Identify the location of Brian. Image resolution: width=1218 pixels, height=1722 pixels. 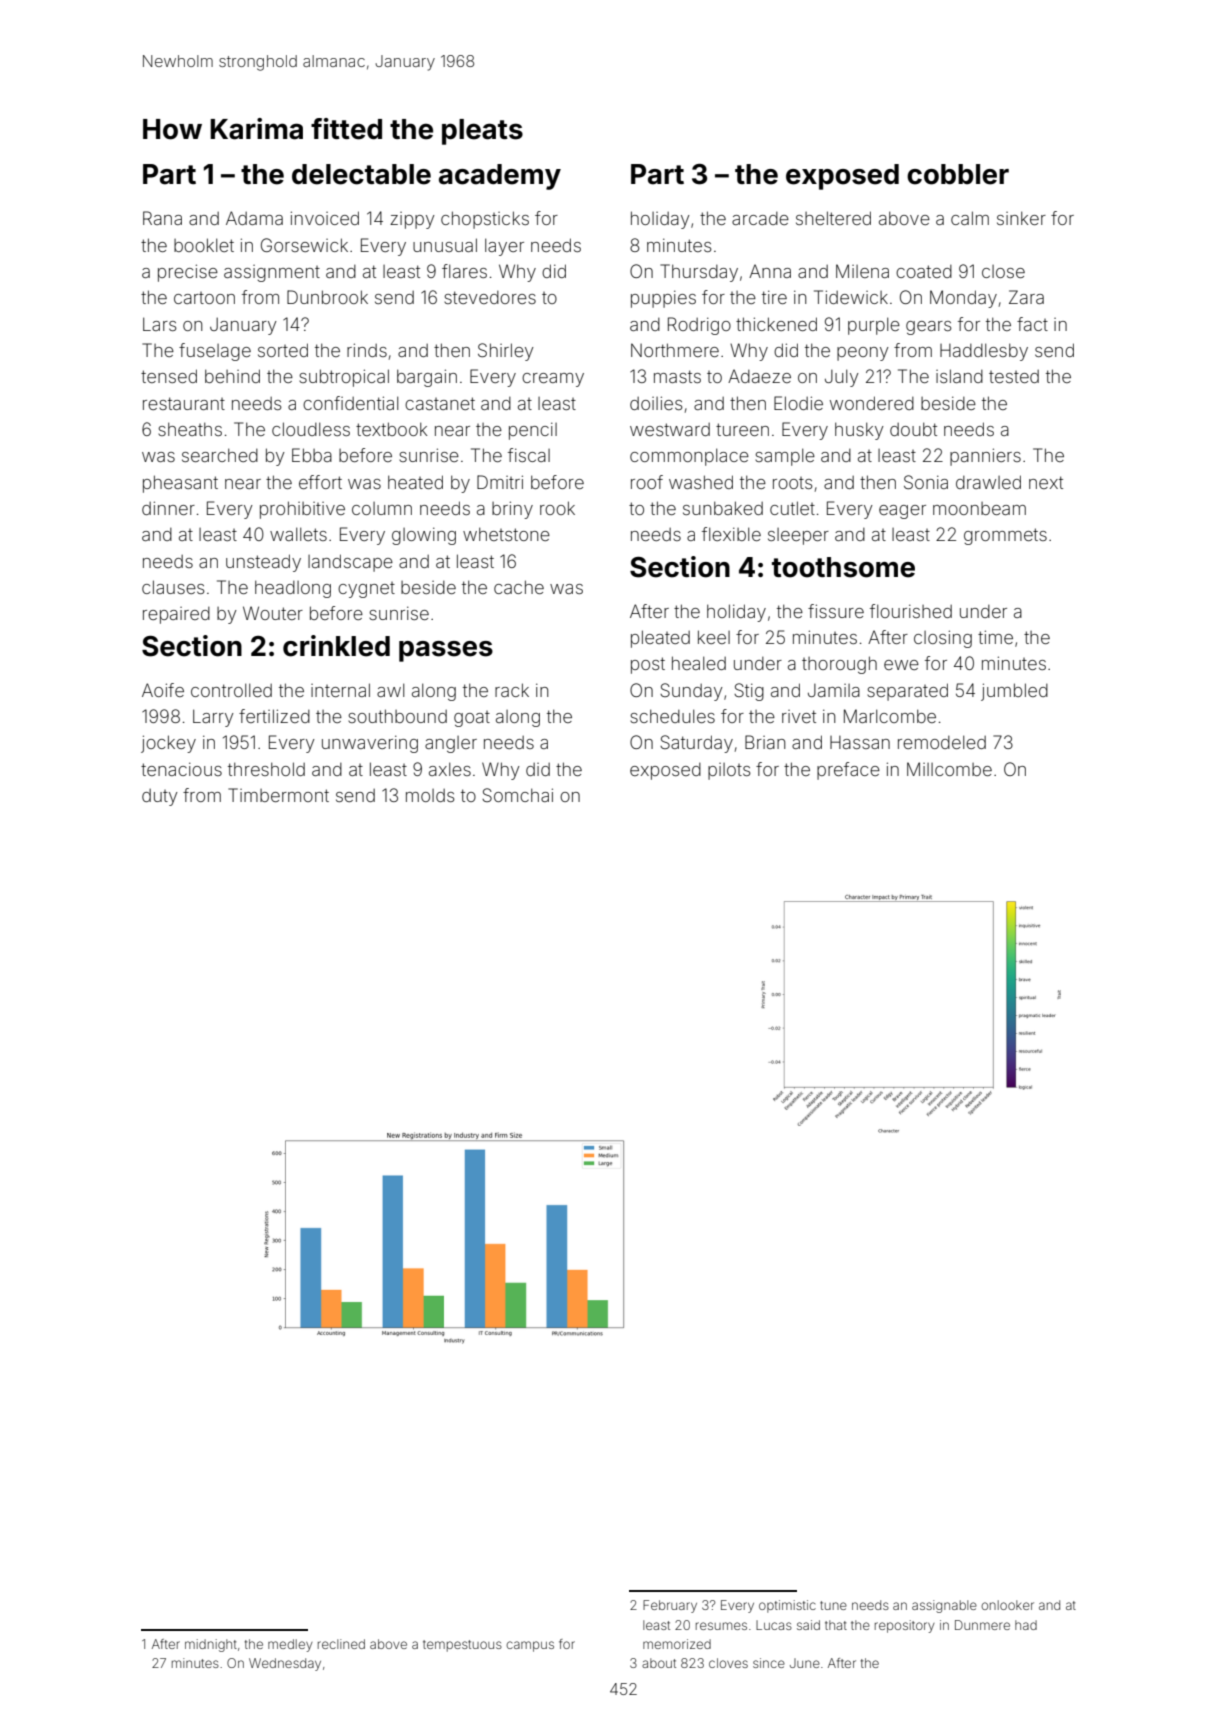
(765, 742).
